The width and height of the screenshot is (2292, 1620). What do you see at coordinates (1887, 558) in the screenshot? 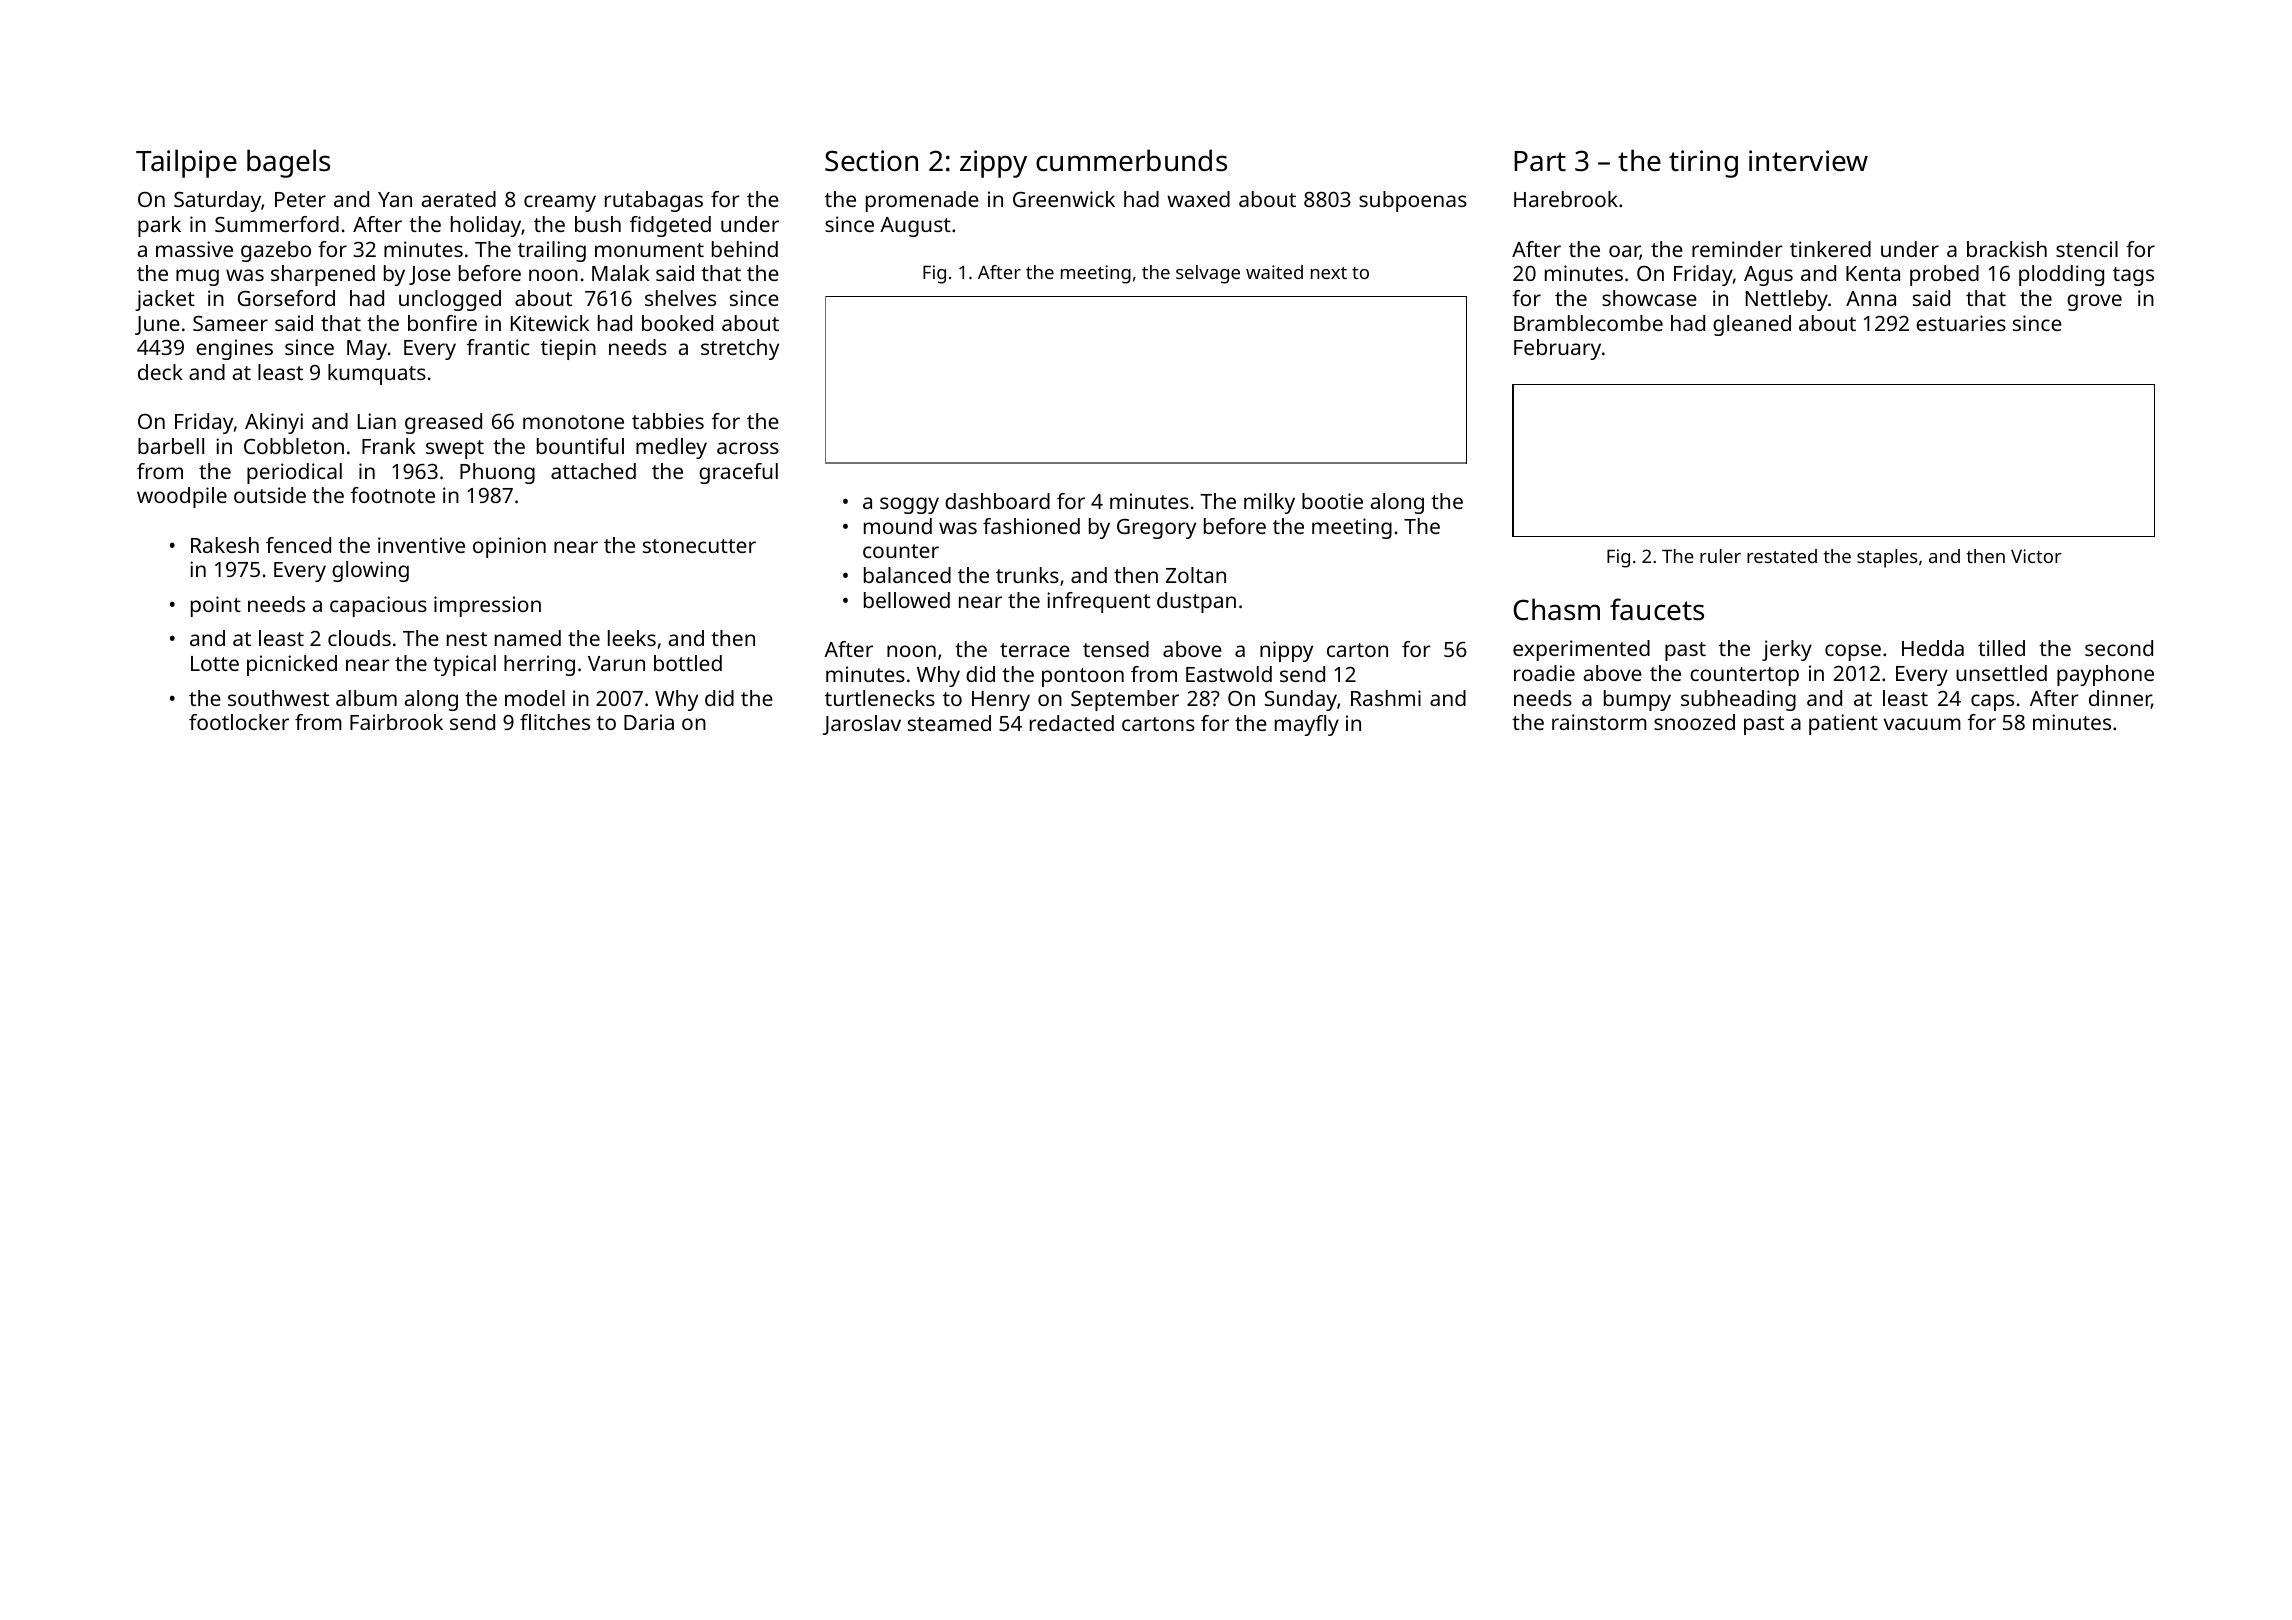
I see `staples` at bounding box center [1887, 558].
